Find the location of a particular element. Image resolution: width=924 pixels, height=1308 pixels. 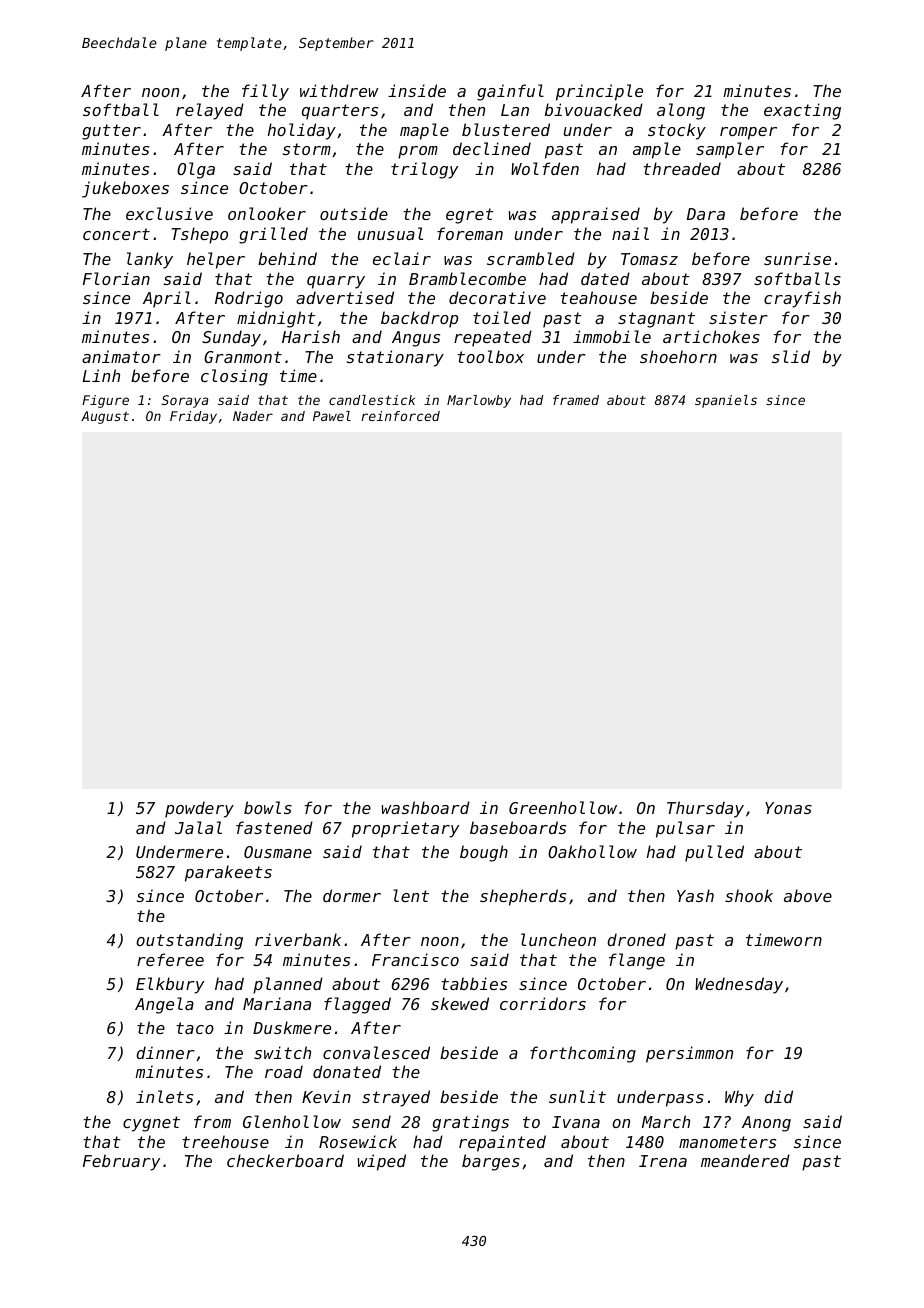

exclusive is located at coordinates (169, 213).
